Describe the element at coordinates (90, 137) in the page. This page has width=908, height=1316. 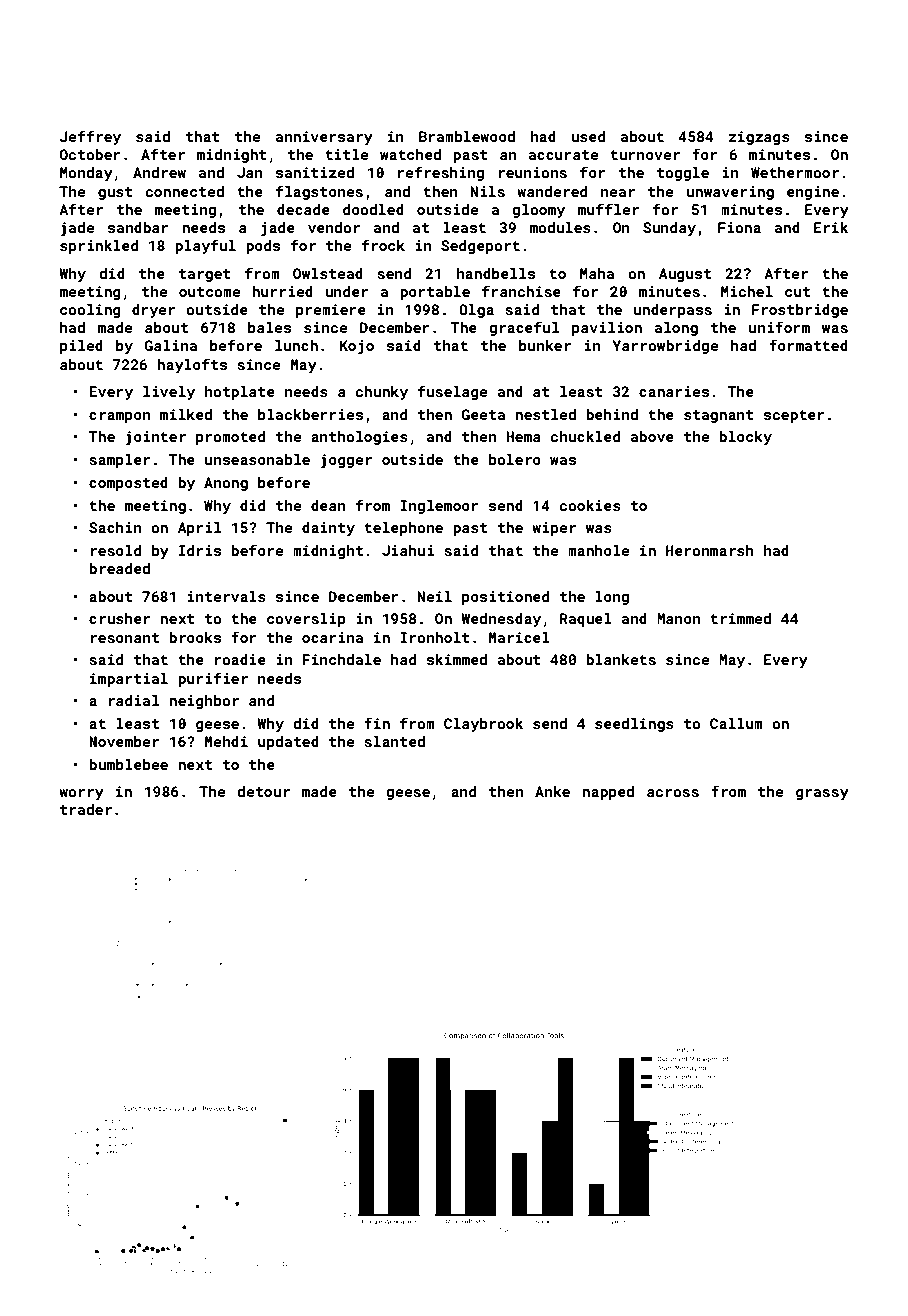
I see `Jeffrey` at that location.
